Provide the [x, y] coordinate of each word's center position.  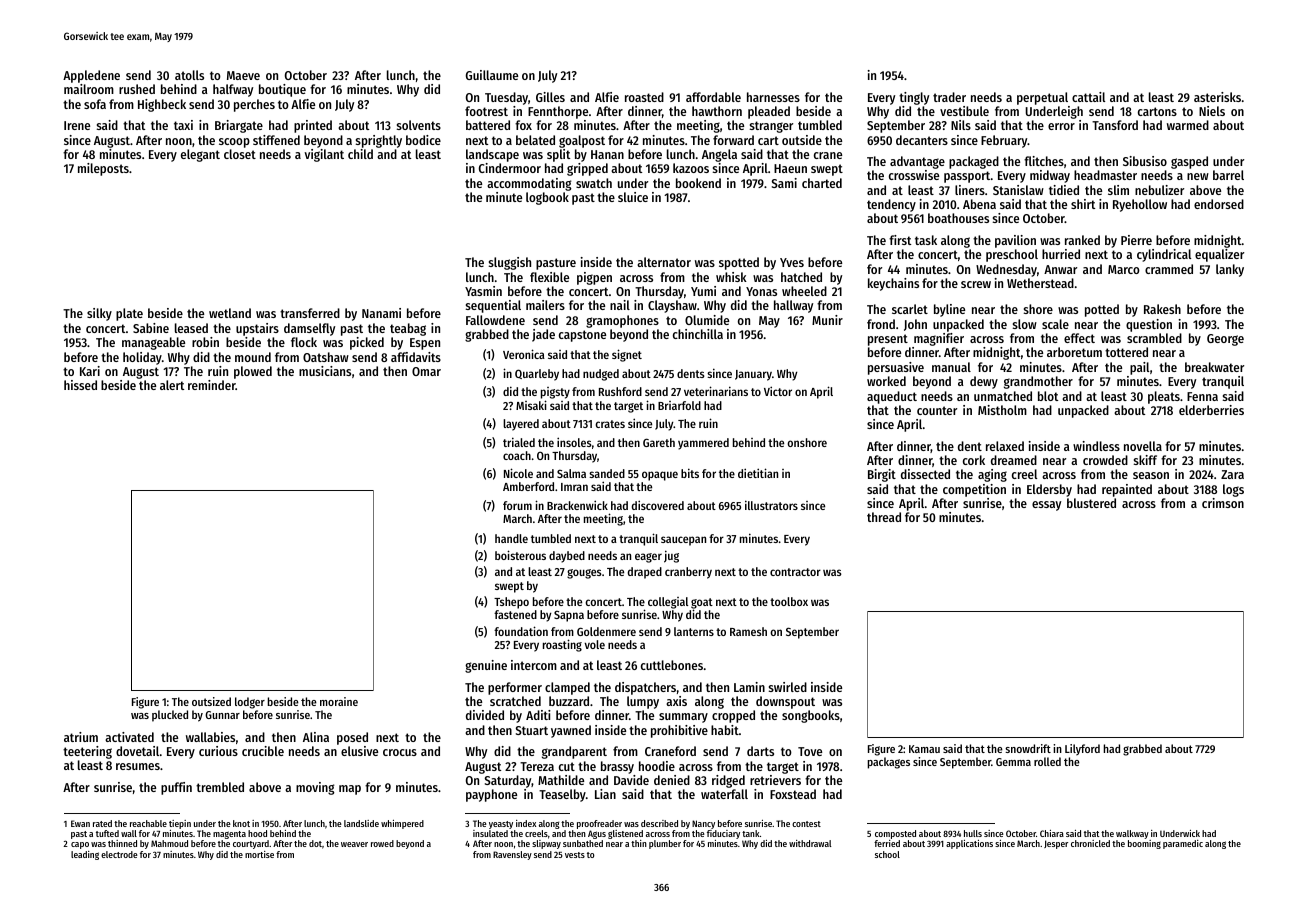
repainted [1127, 490]
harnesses [773, 97]
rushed [137, 89]
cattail [1088, 97]
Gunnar [222, 715]
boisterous [520, 555]
